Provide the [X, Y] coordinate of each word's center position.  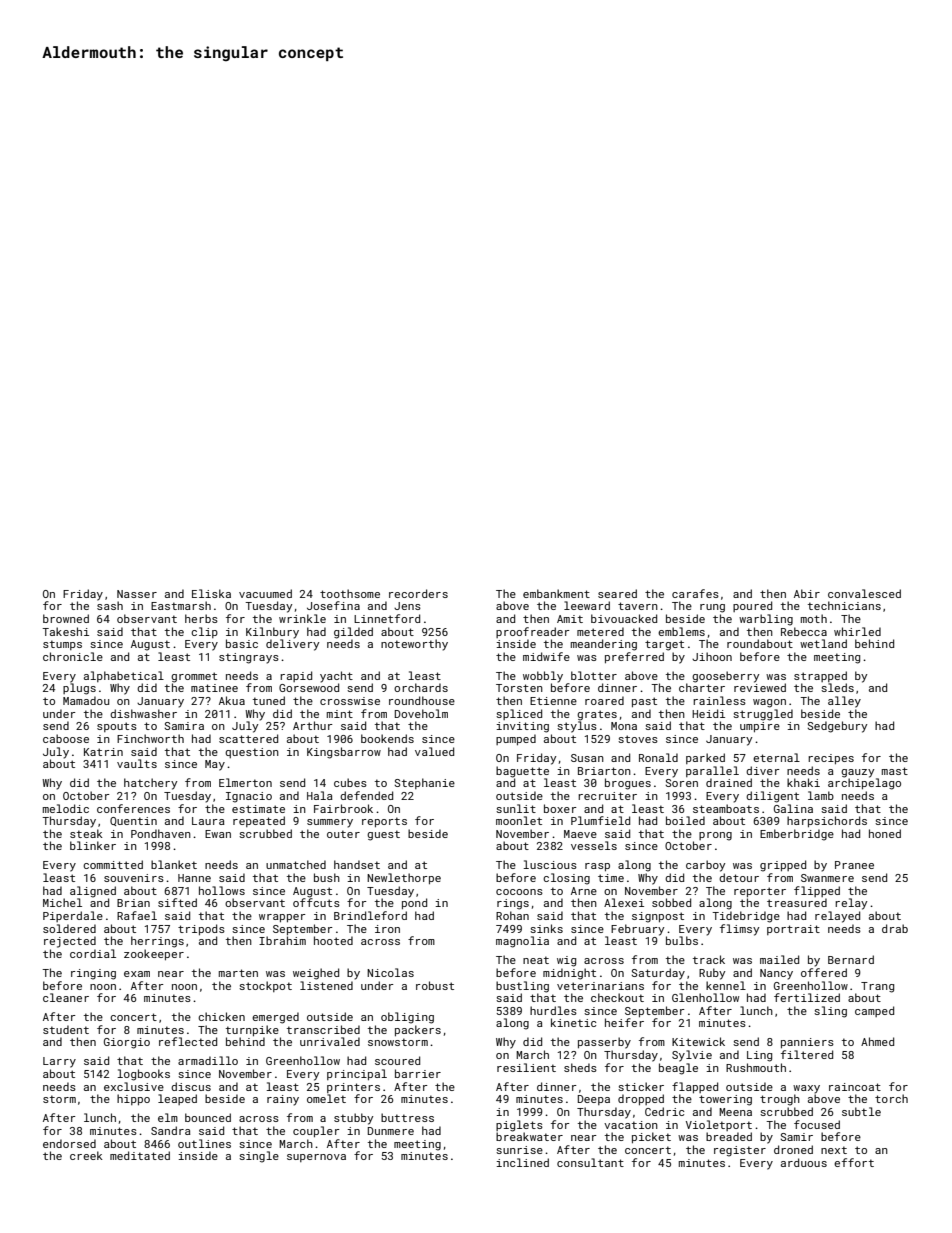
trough [780, 1100]
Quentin [133, 821]
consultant [590, 1162]
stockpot [265, 986]
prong [715, 836]
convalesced [864, 593]
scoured [397, 1060]
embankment [556, 593]
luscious [550, 864]
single [259, 1157]
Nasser [137, 594]
